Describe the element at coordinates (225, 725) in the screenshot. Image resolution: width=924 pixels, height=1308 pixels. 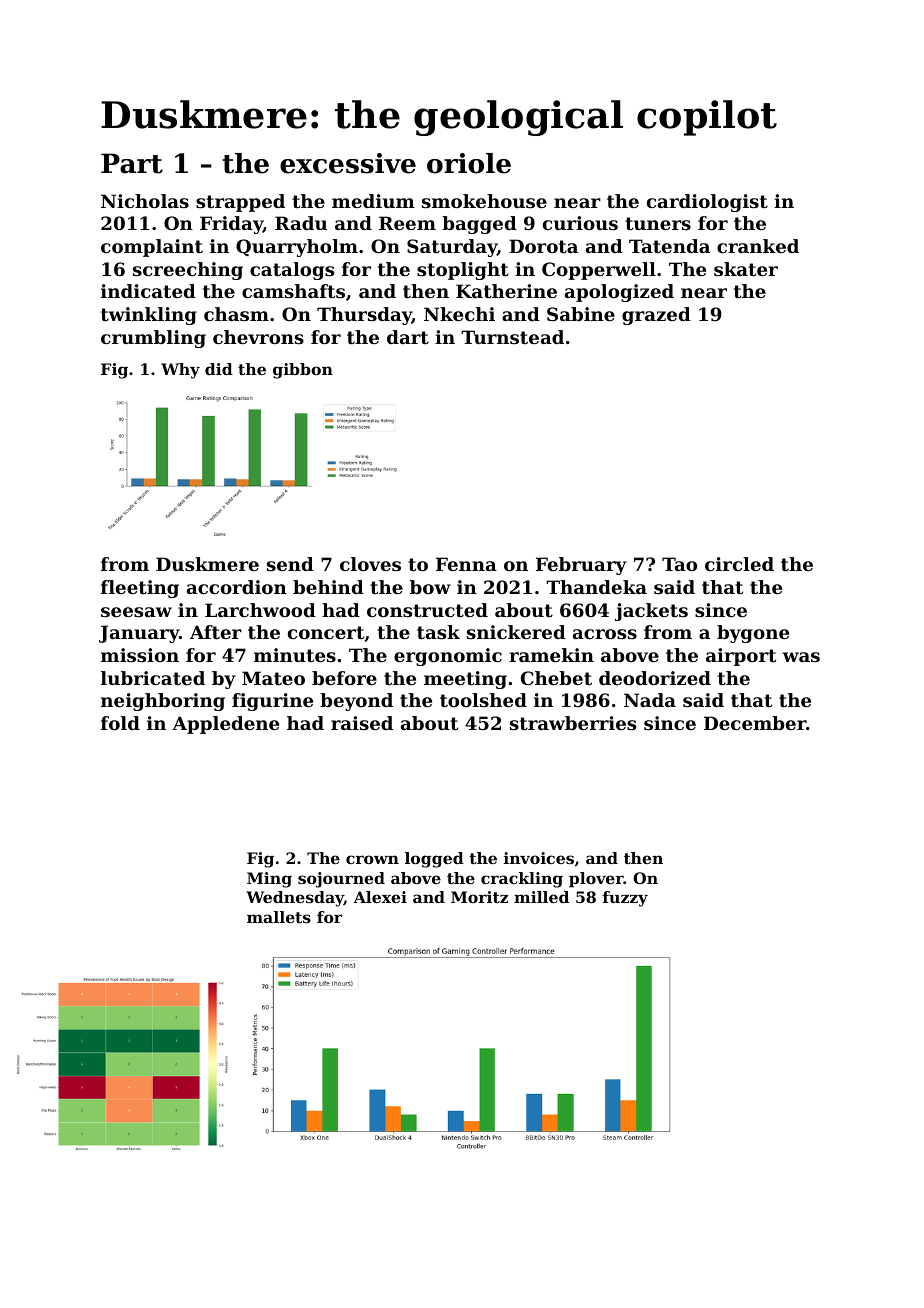
I see `Appledene` at that location.
